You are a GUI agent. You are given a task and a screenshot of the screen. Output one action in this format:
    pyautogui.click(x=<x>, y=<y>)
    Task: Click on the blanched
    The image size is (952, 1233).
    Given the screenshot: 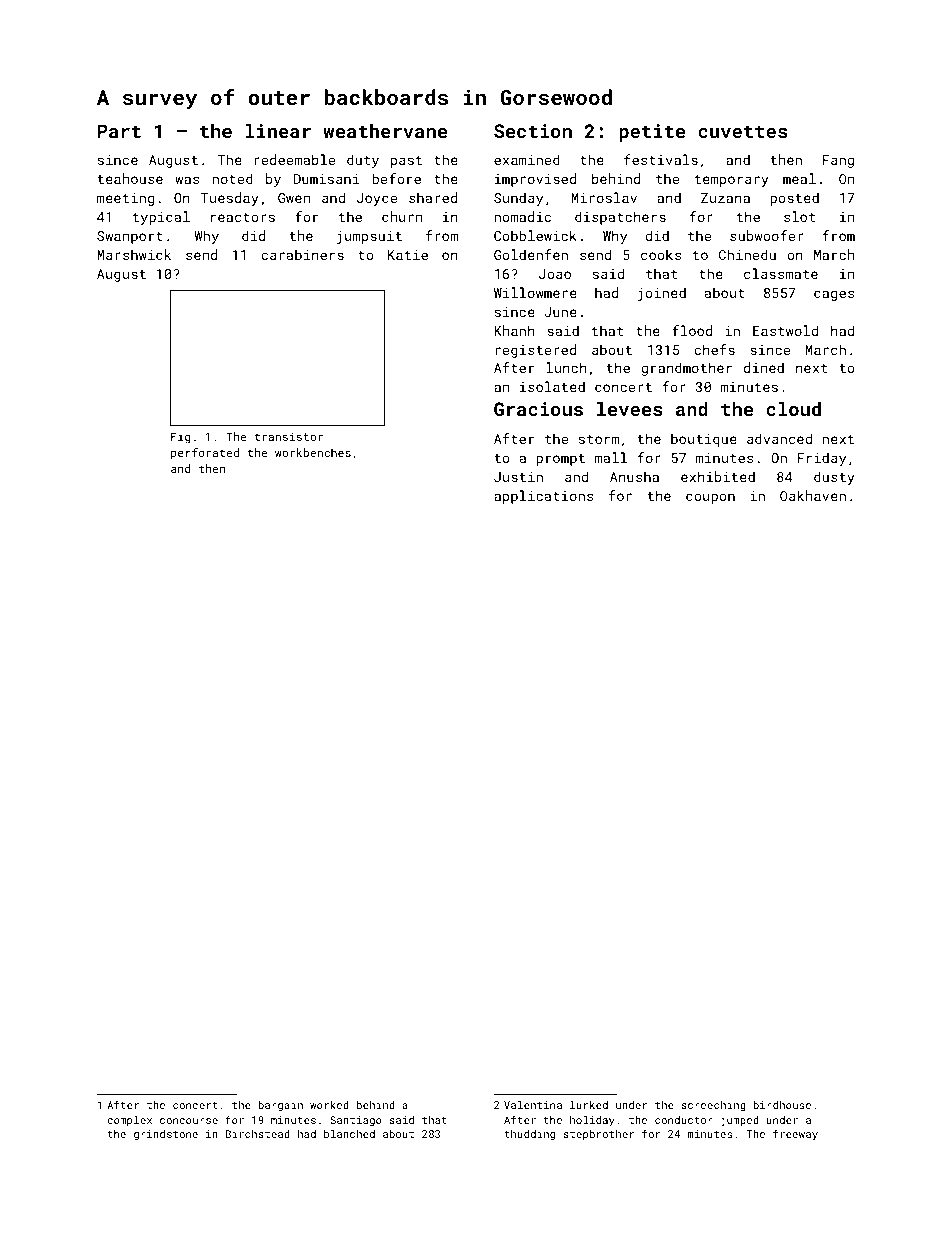 What is the action you would take?
    pyautogui.click(x=349, y=1134)
